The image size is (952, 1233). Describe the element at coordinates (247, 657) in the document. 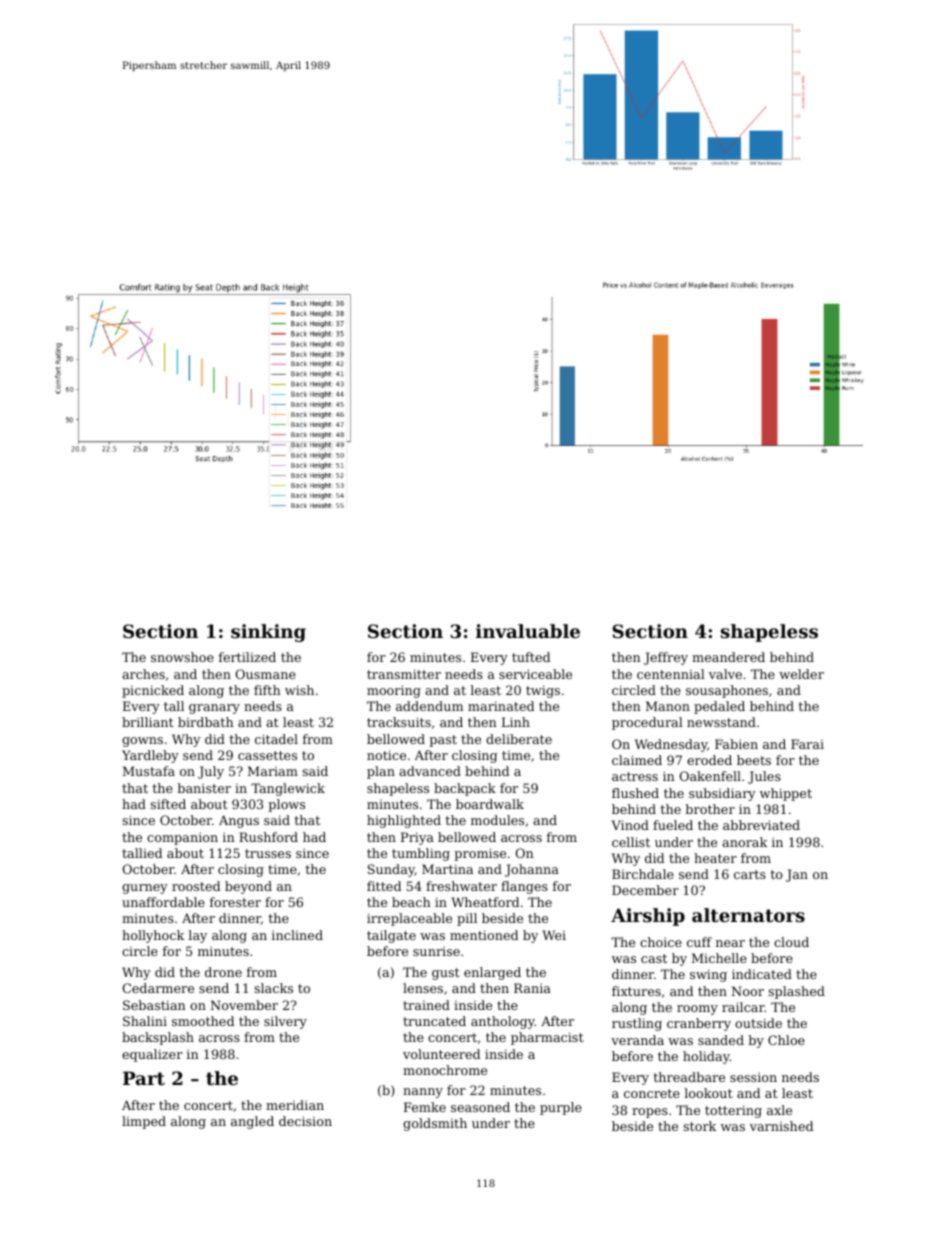

I see `fertilized` at that location.
